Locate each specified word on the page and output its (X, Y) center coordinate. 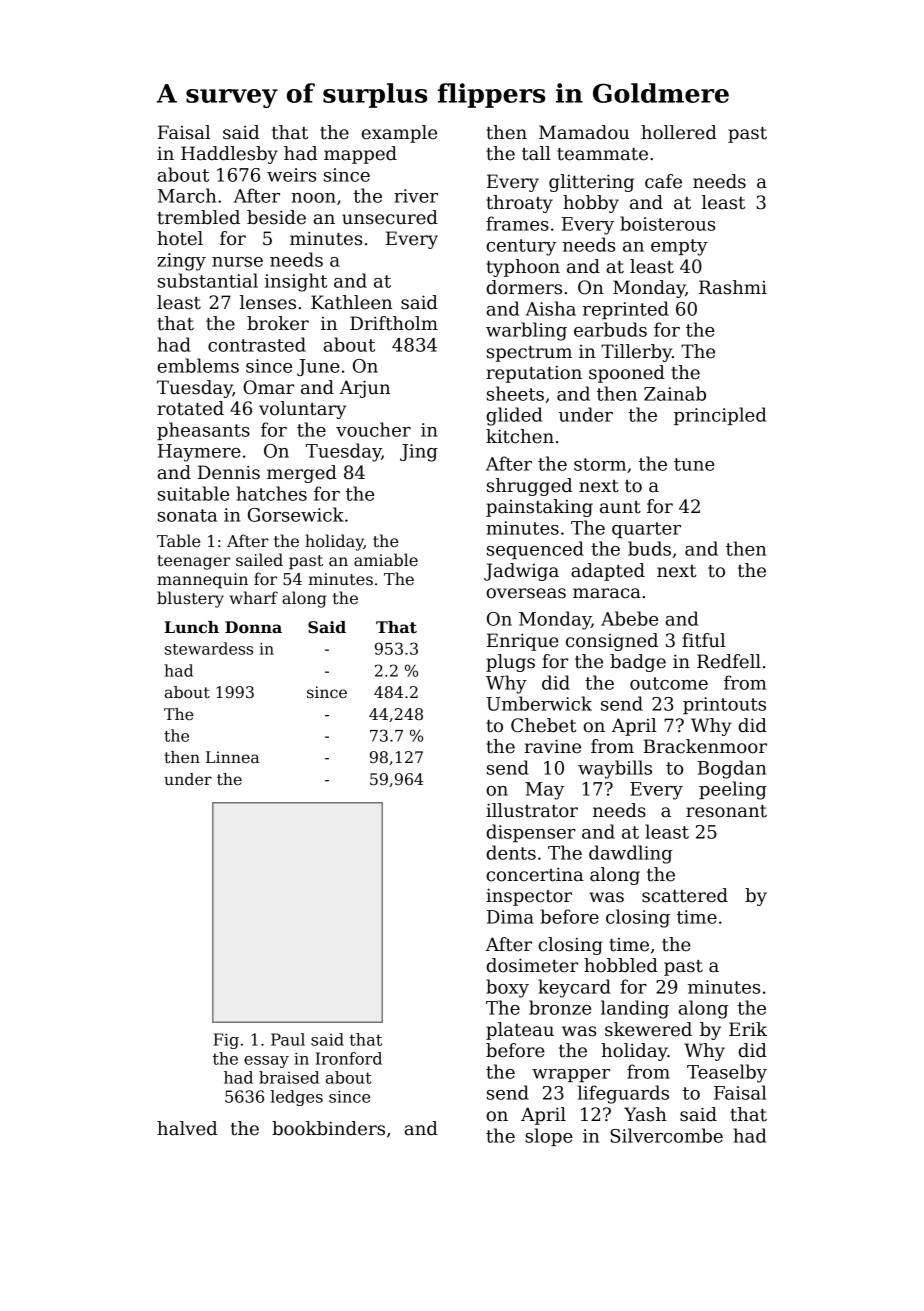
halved (187, 1128)
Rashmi (733, 287)
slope (549, 1137)
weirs (291, 175)
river (416, 196)
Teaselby (727, 1073)
